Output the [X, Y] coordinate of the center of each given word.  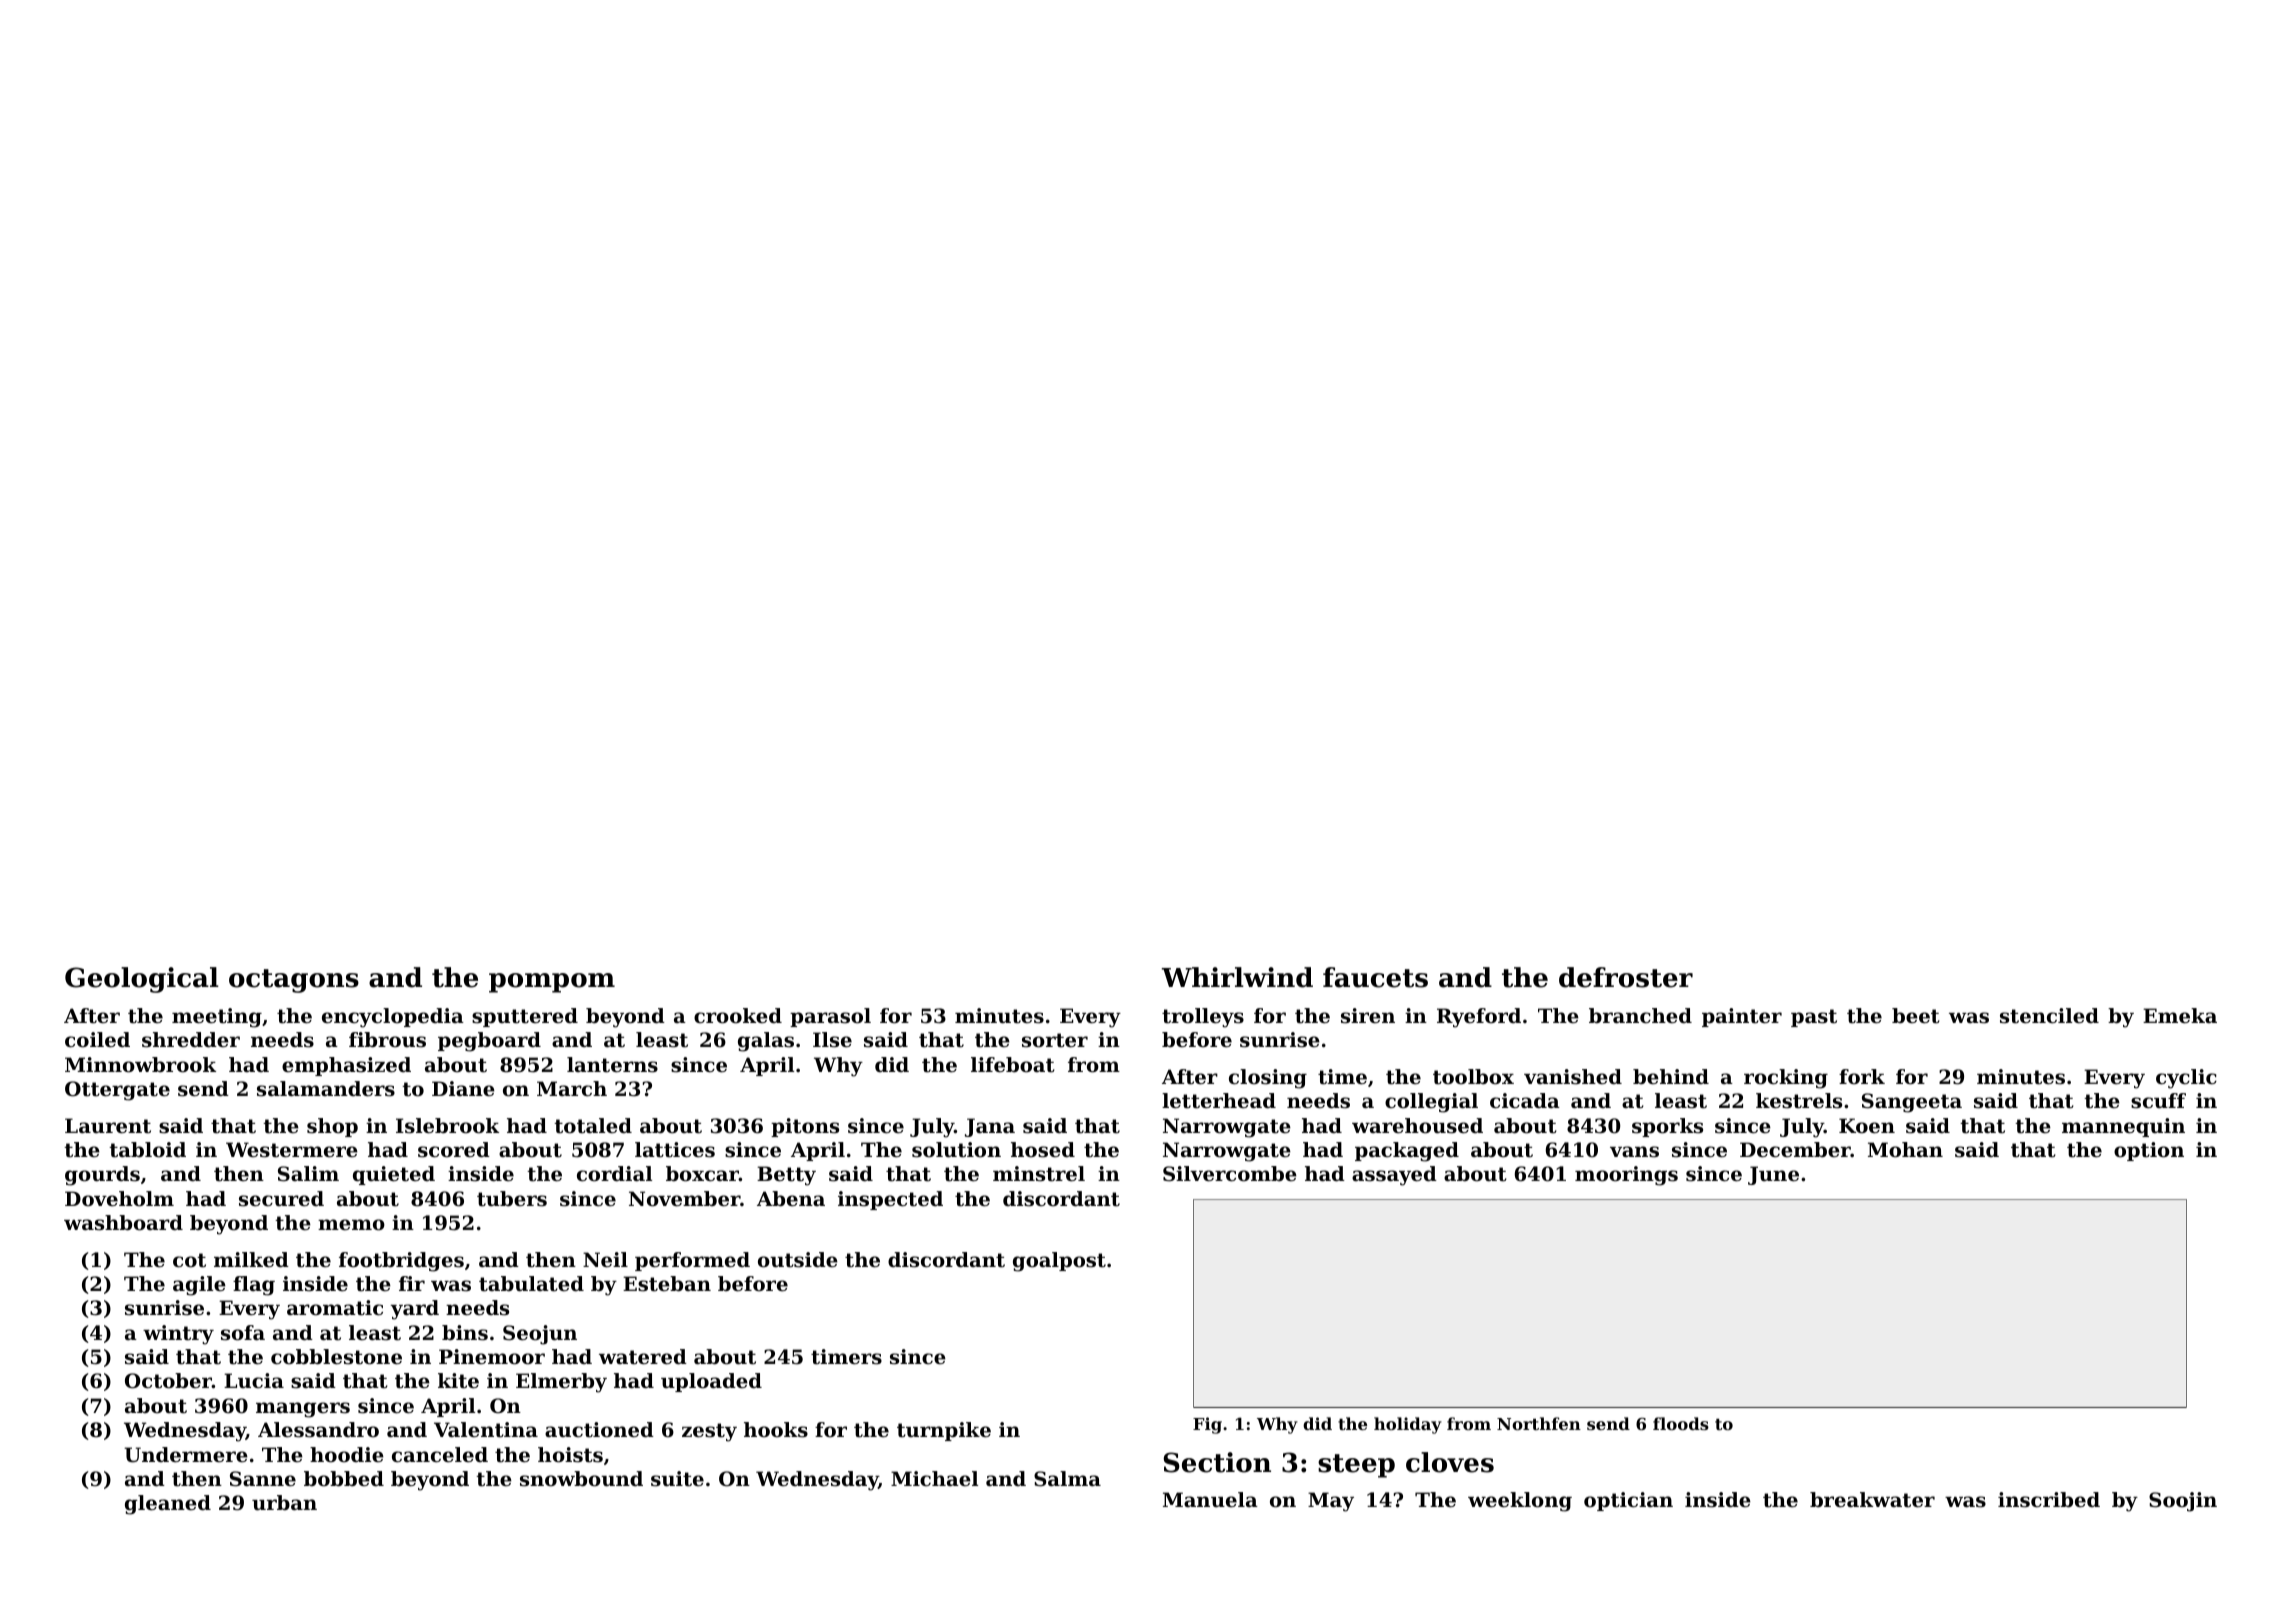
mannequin [2123, 1127]
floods [1681, 1423]
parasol [830, 1017]
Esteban [667, 1284]
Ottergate [117, 1091]
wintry [178, 1335]
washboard [123, 1223]
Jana [990, 1127]
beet [1916, 1016]
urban [284, 1503]
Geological [142, 980]
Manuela [1210, 1500]
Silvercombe [1230, 1174]
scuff [2158, 1101]
